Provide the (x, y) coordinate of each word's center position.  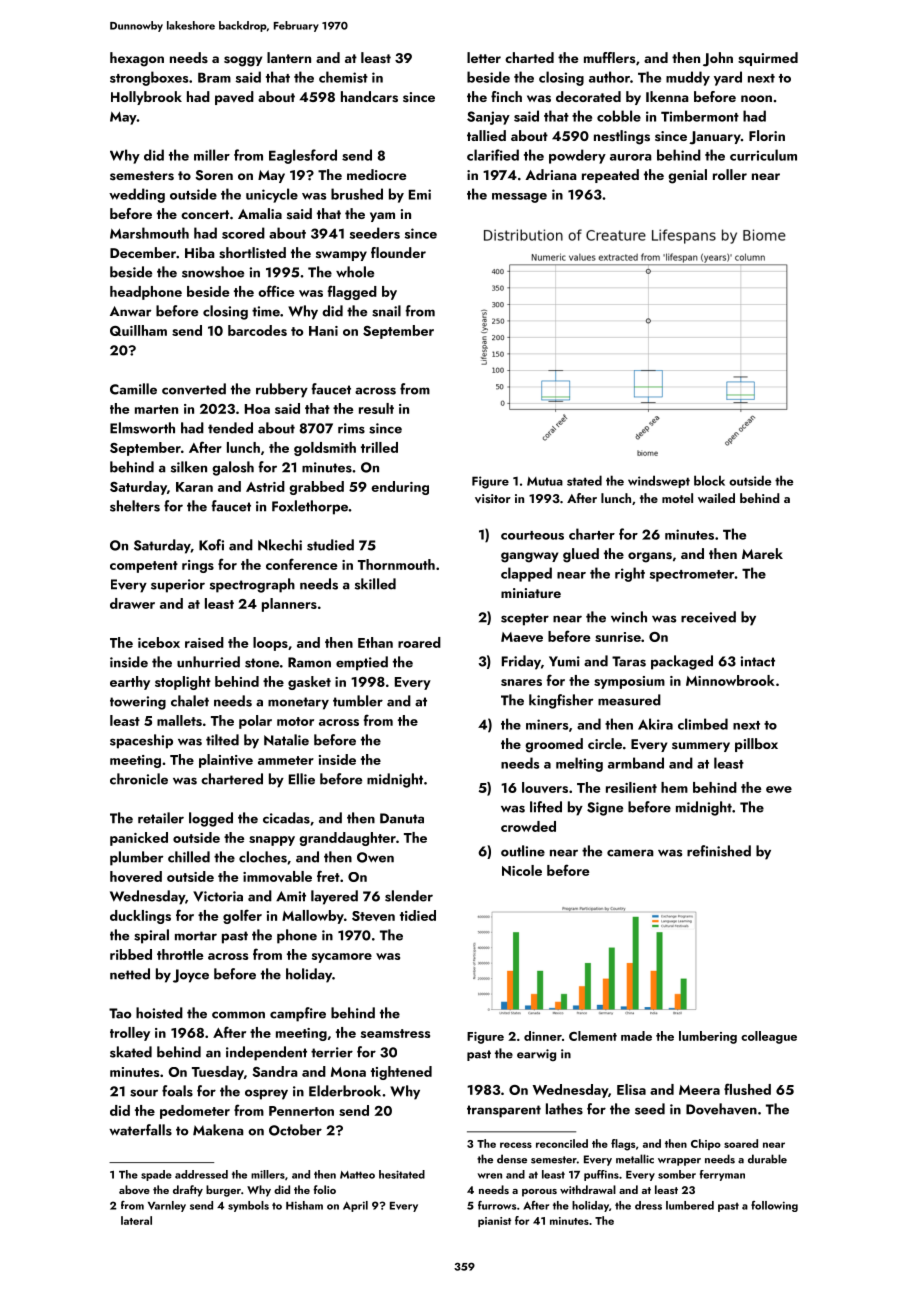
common (238, 1015)
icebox (159, 642)
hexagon (137, 59)
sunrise (618, 637)
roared (419, 642)
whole (355, 272)
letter (484, 57)
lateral (136, 1220)
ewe (779, 789)
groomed (554, 745)
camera (630, 853)
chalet (190, 701)
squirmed (768, 59)
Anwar (130, 311)
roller (730, 174)
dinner (543, 1036)
